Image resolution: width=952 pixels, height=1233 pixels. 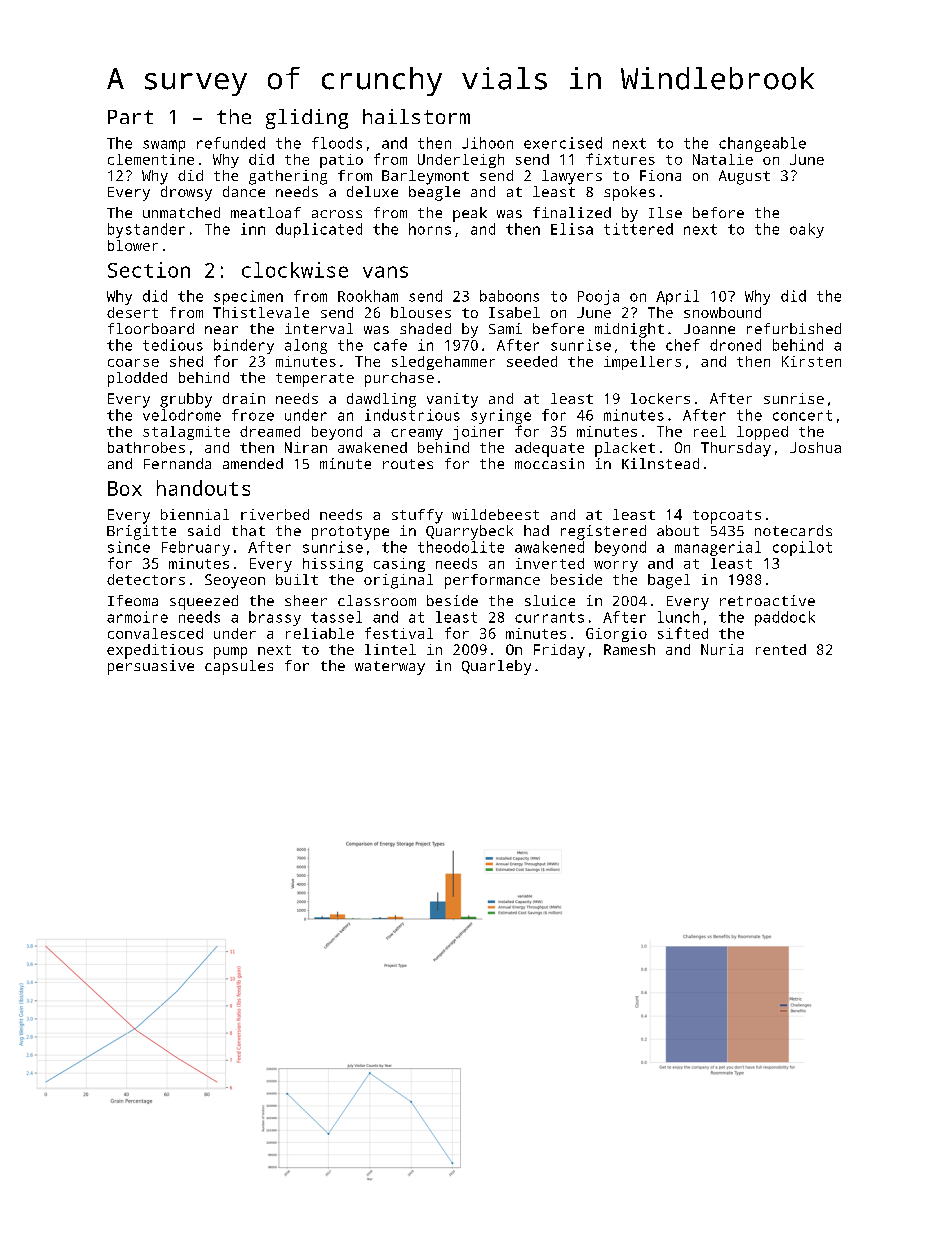 I want to click on tedious, so click(x=173, y=345).
